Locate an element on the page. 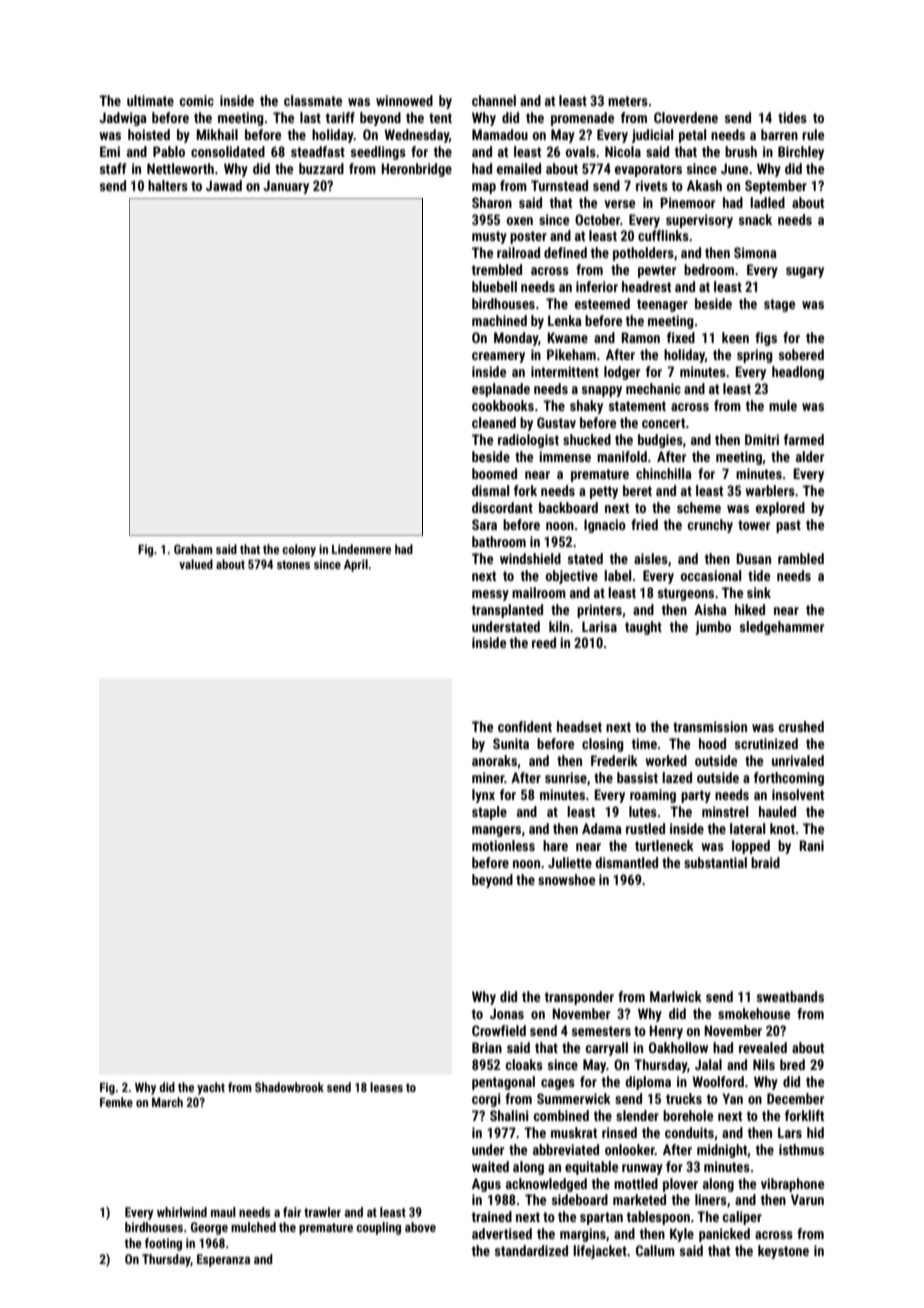  mangers is located at coordinates (496, 831).
